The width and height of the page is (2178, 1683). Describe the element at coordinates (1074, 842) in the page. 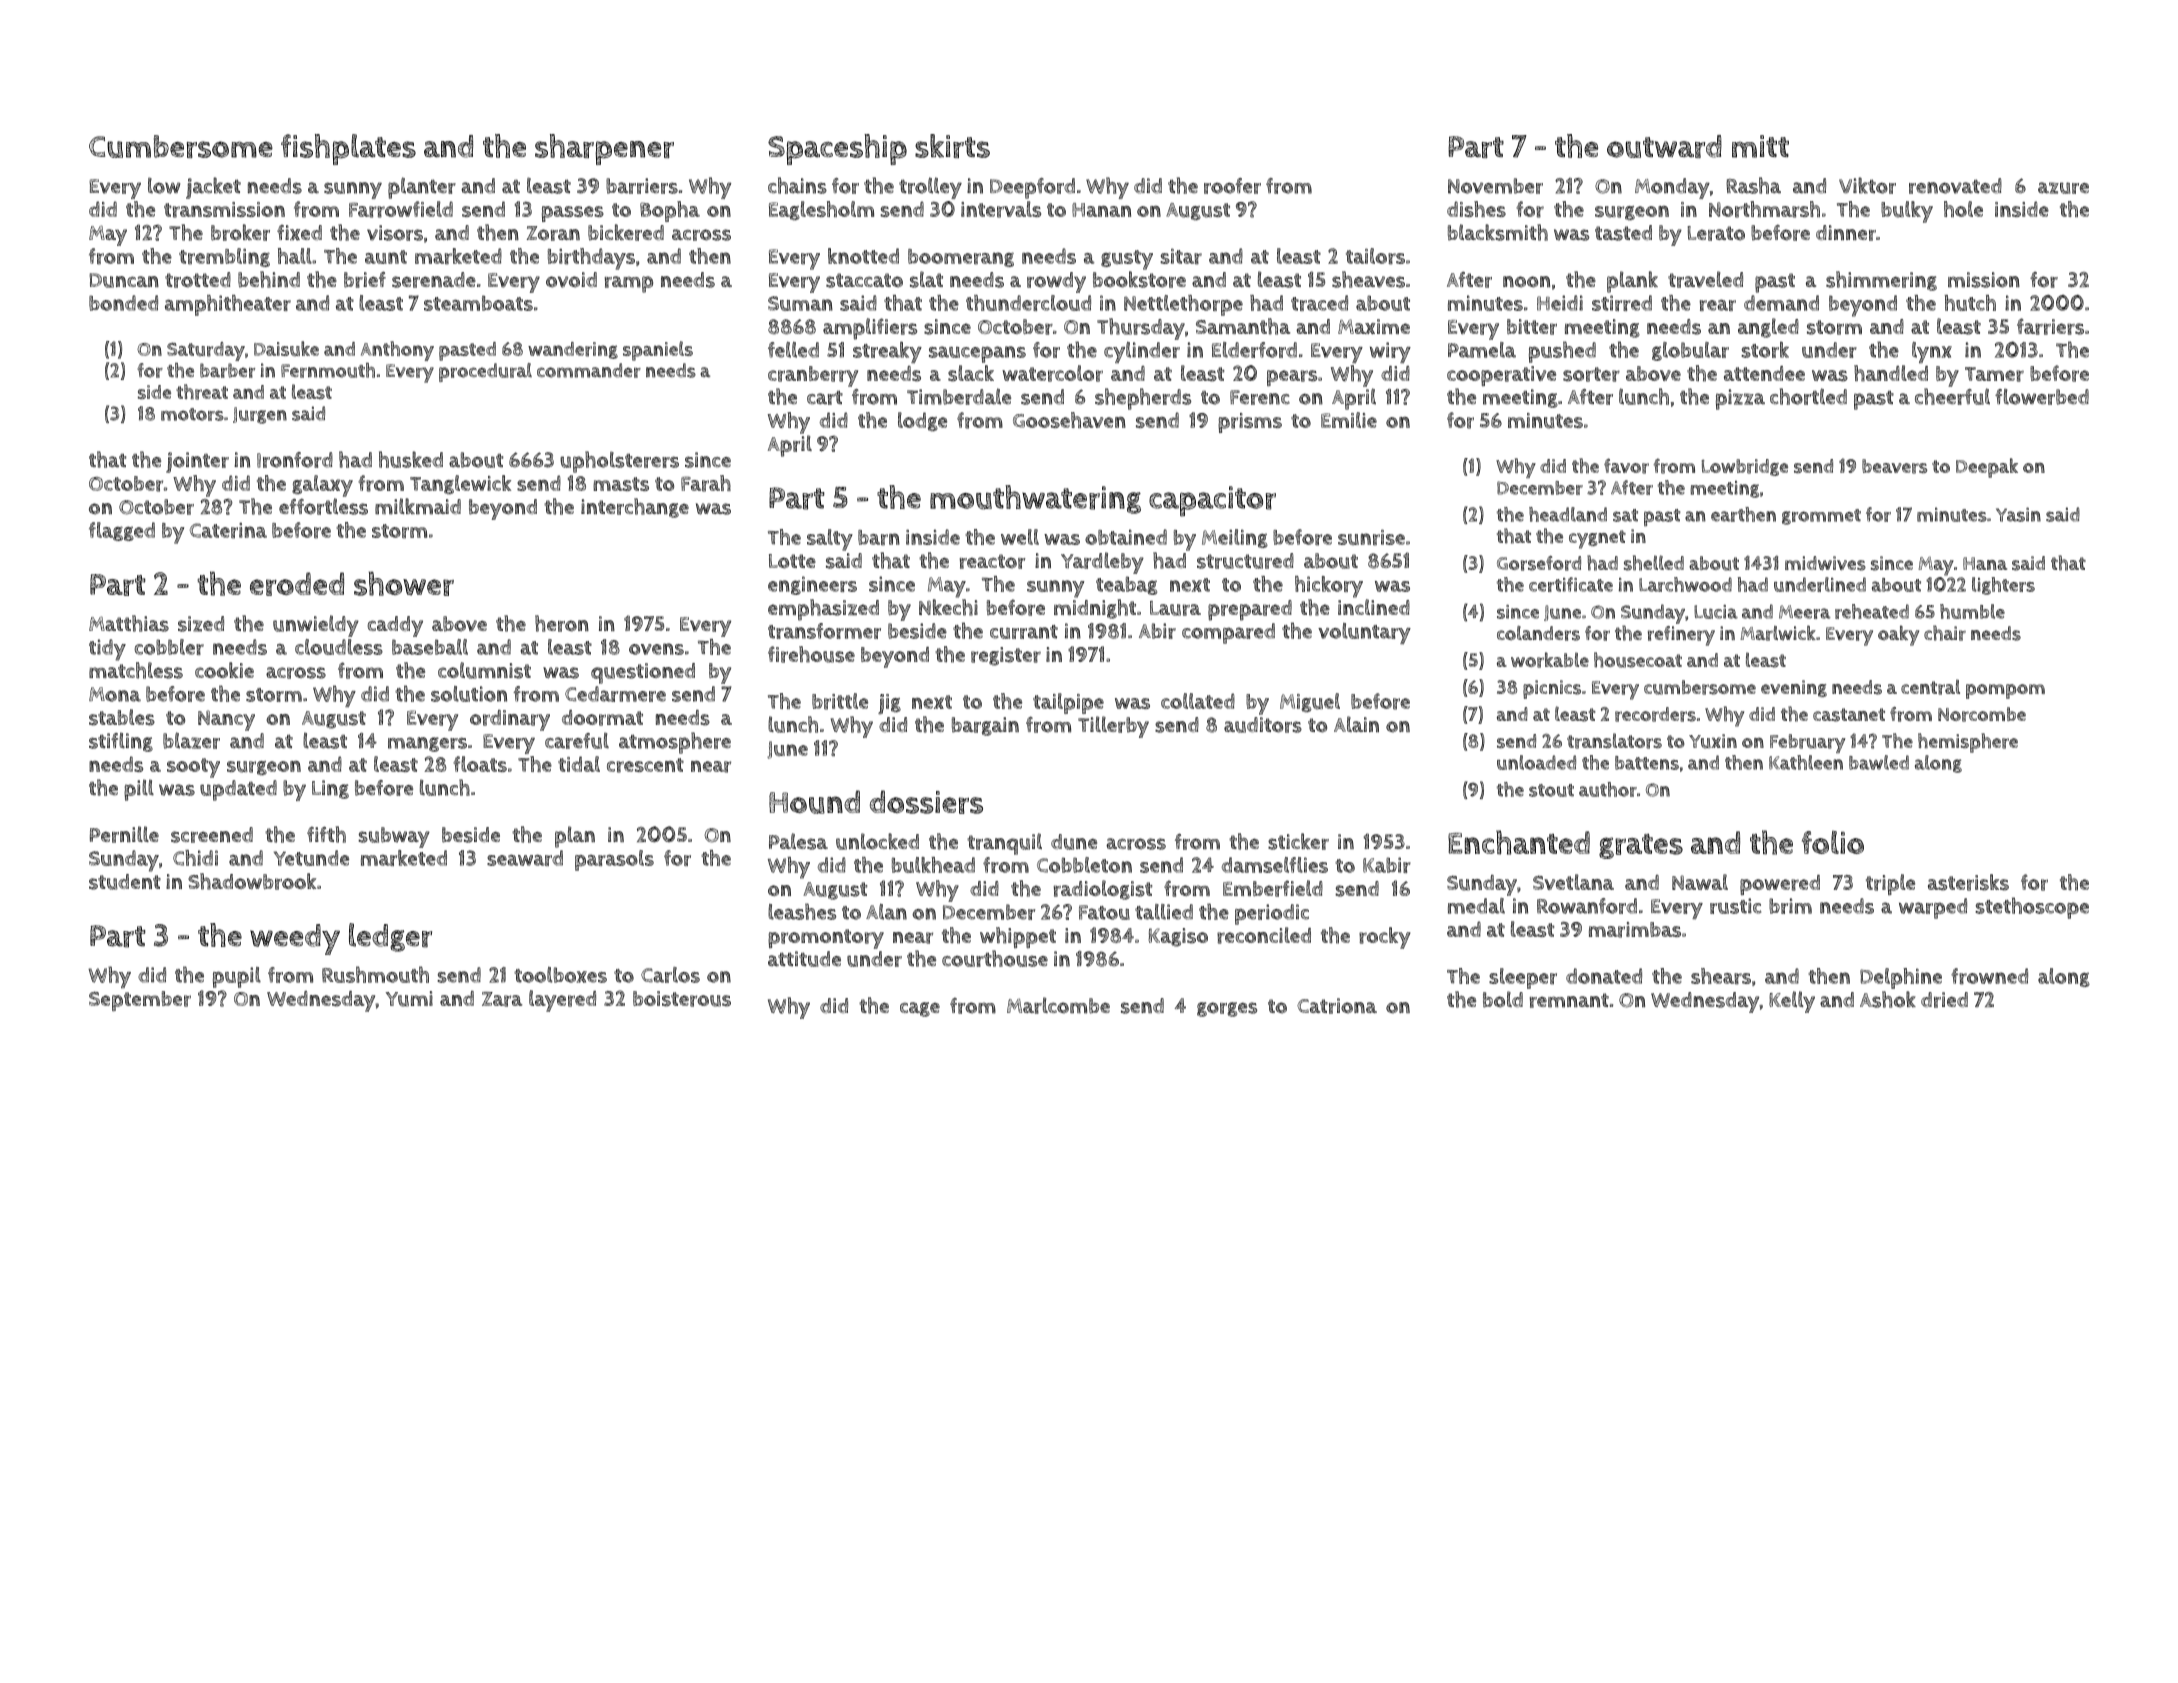

I see `dune` at that location.
